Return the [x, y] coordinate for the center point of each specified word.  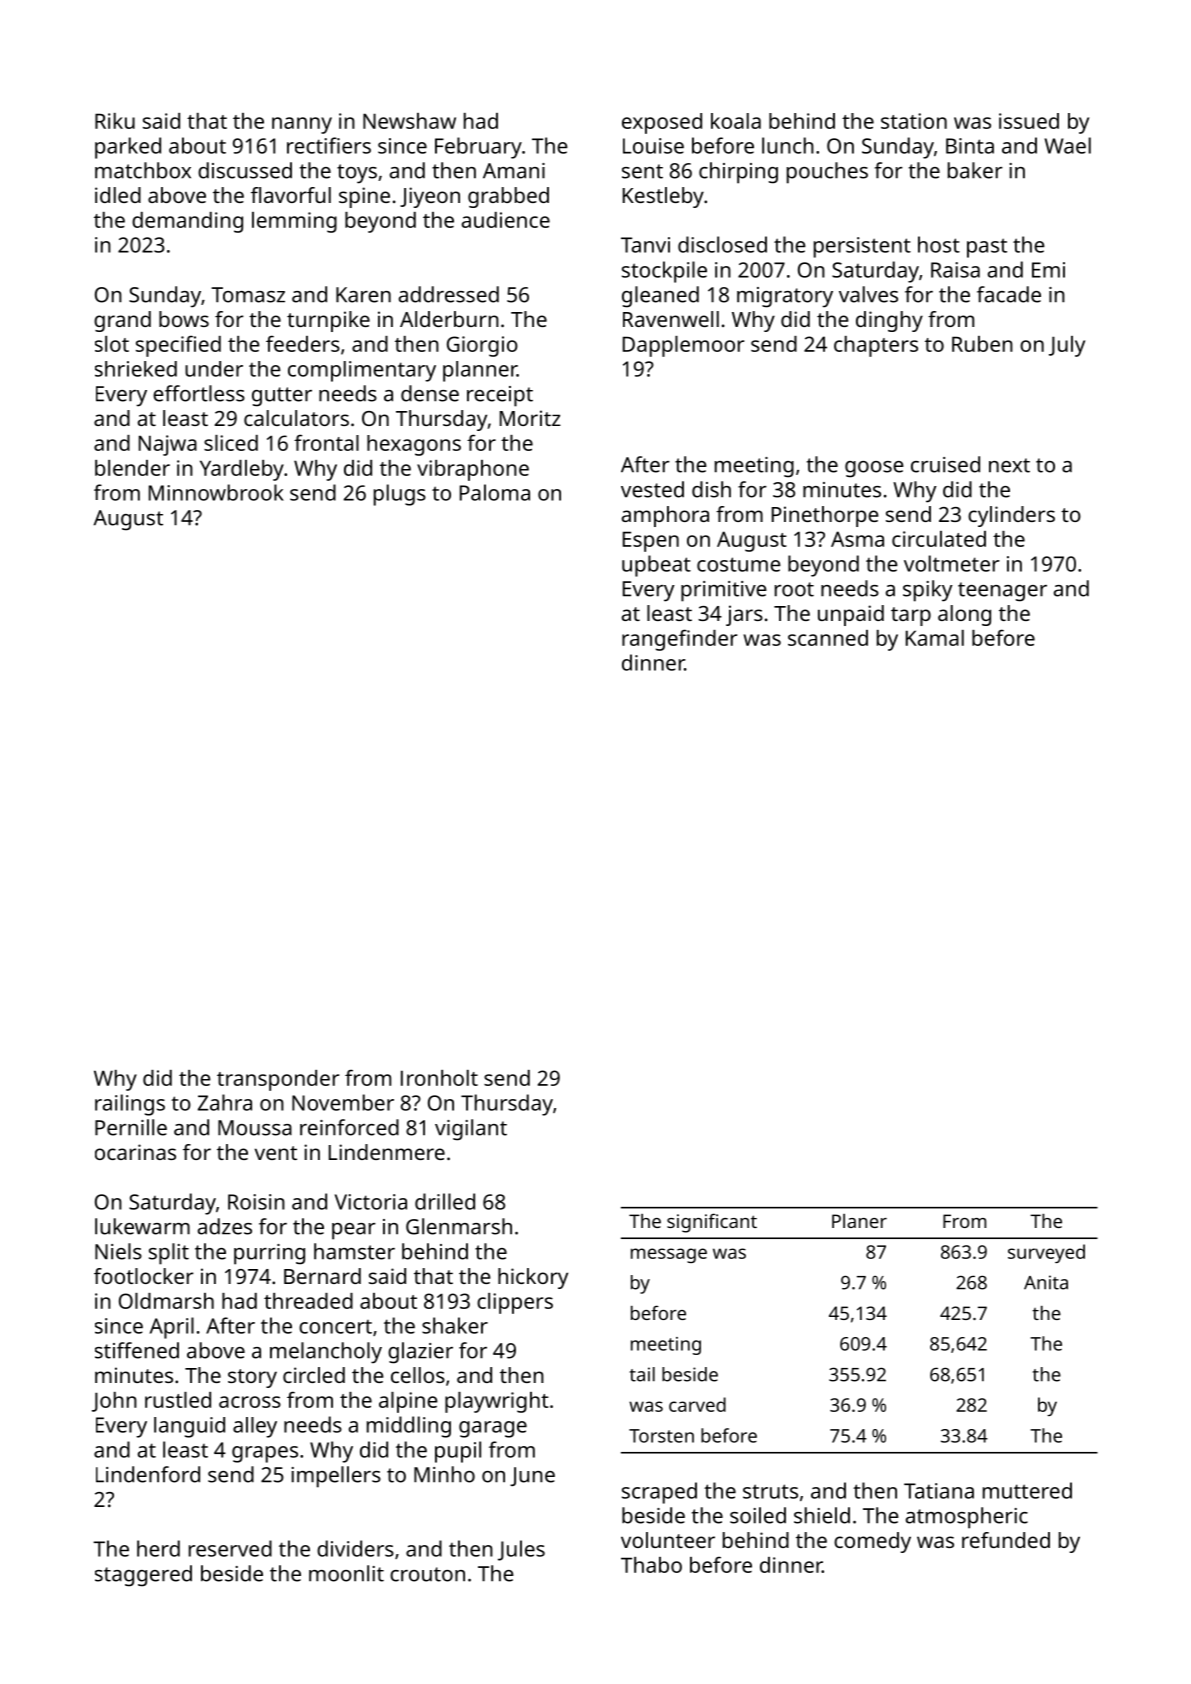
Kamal [935, 638]
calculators [296, 418]
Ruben [982, 344]
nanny [302, 125]
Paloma [495, 492]
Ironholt [439, 1078]
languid [189, 1427]
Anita [1046, 1282]
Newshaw [409, 121]
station [914, 121]
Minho [444, 1474]
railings [130, 1105]
